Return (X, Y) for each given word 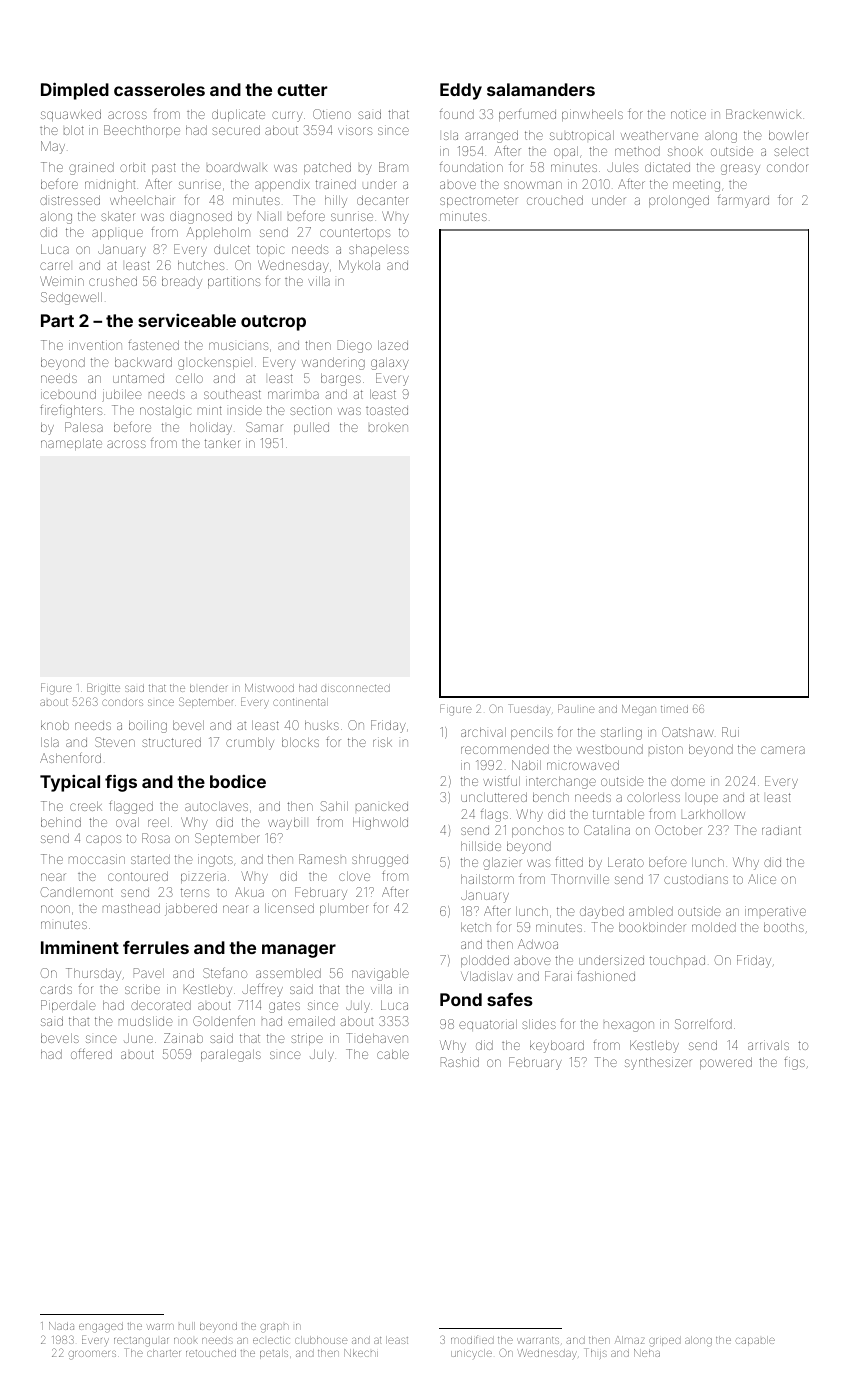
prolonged (679, 201)
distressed (70, 200)
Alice (762, 879)
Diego (355, 346)
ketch (476, 927)
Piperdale (68, 1006)
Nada (61, 1326)
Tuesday (529, 710)
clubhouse (321, 1340)
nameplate (71, 444)
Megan (639, 710)
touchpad (677, 961)
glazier (502, 863)
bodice (238, 781)
